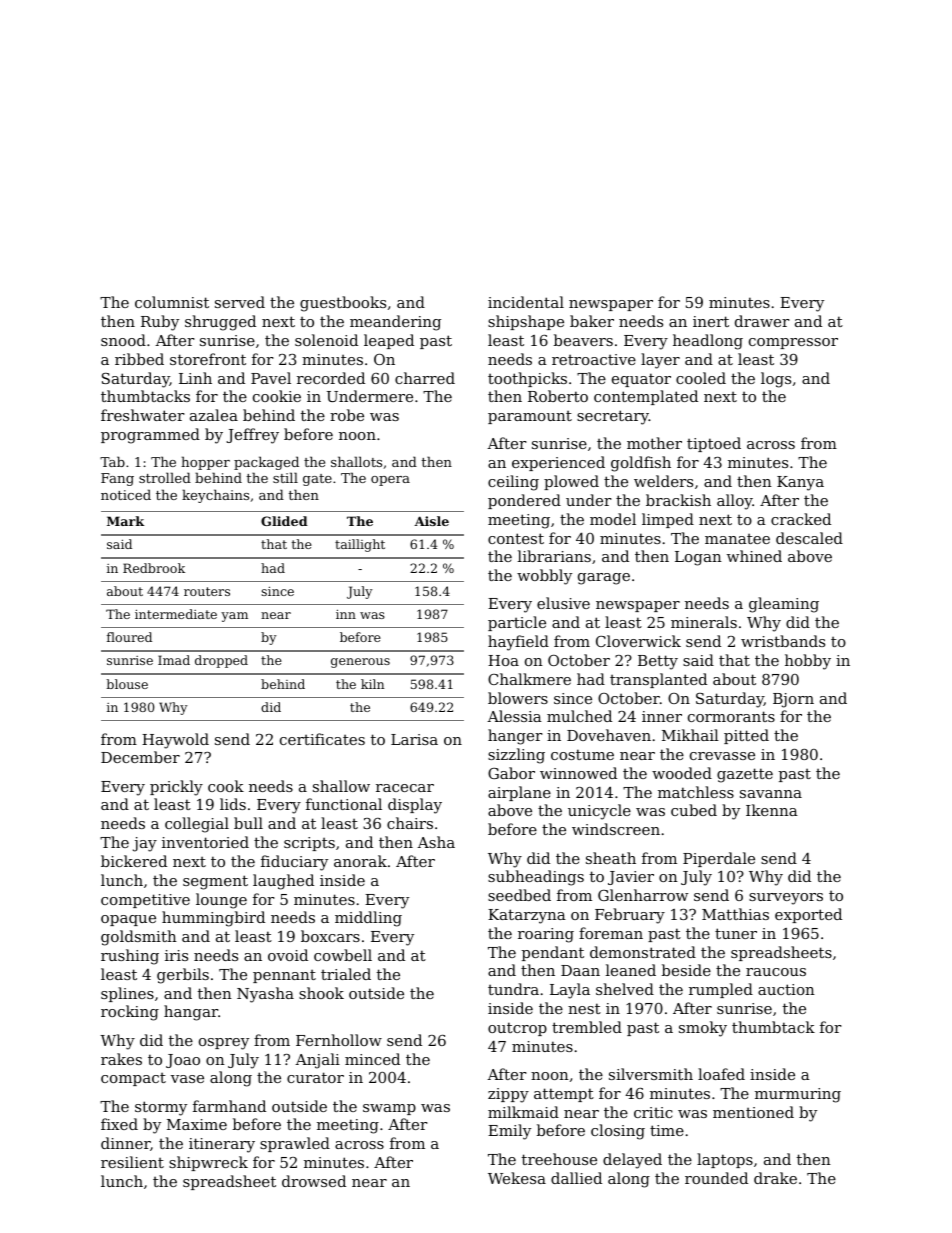 The image size is (952, 1233). Describe the element at coordinates (127, 684) in the document. I see `blouse` at that location.
